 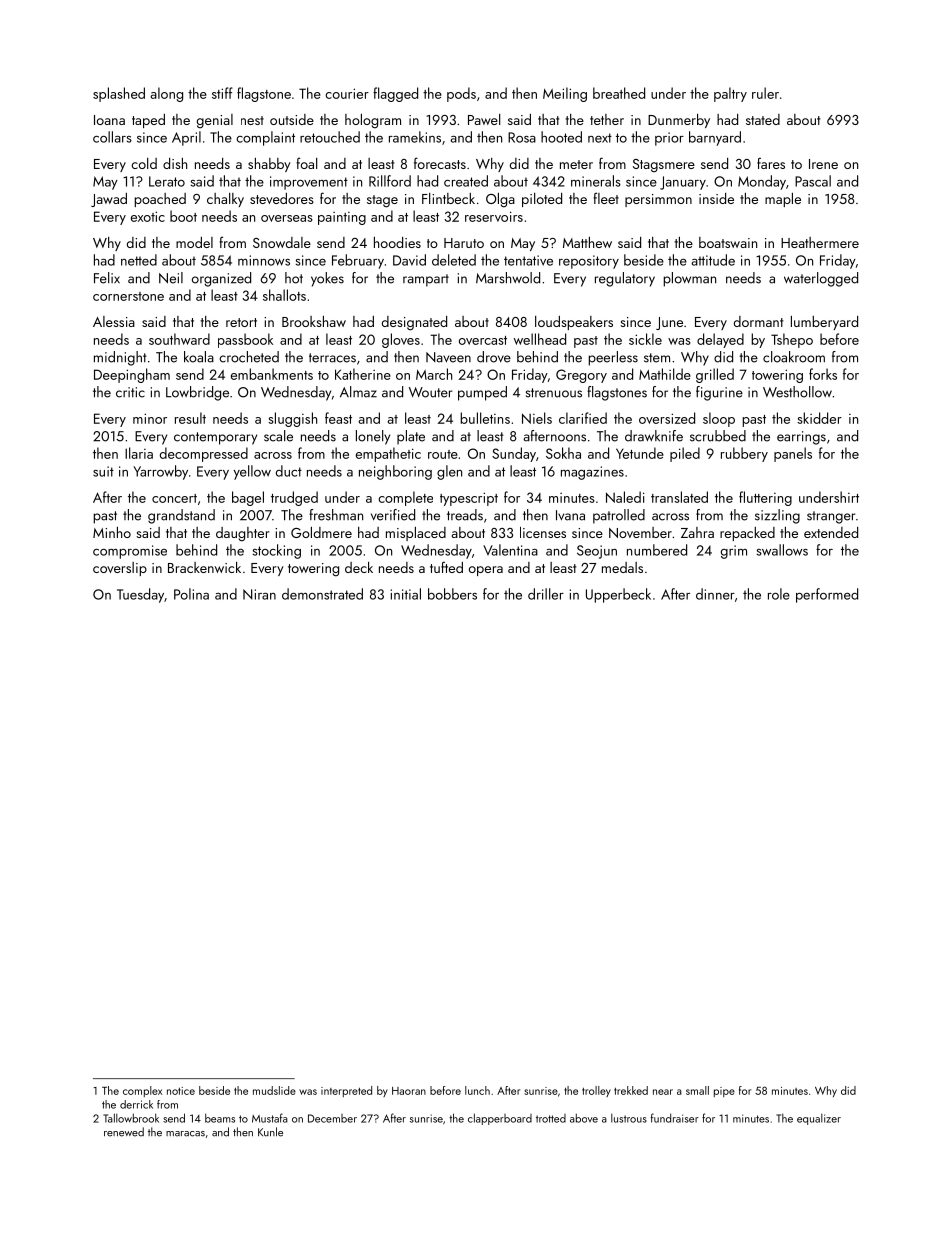 What do you see at coordinates (819, 1119) in the image?
I see `equalizer` at bounding box center [819, 1119].
